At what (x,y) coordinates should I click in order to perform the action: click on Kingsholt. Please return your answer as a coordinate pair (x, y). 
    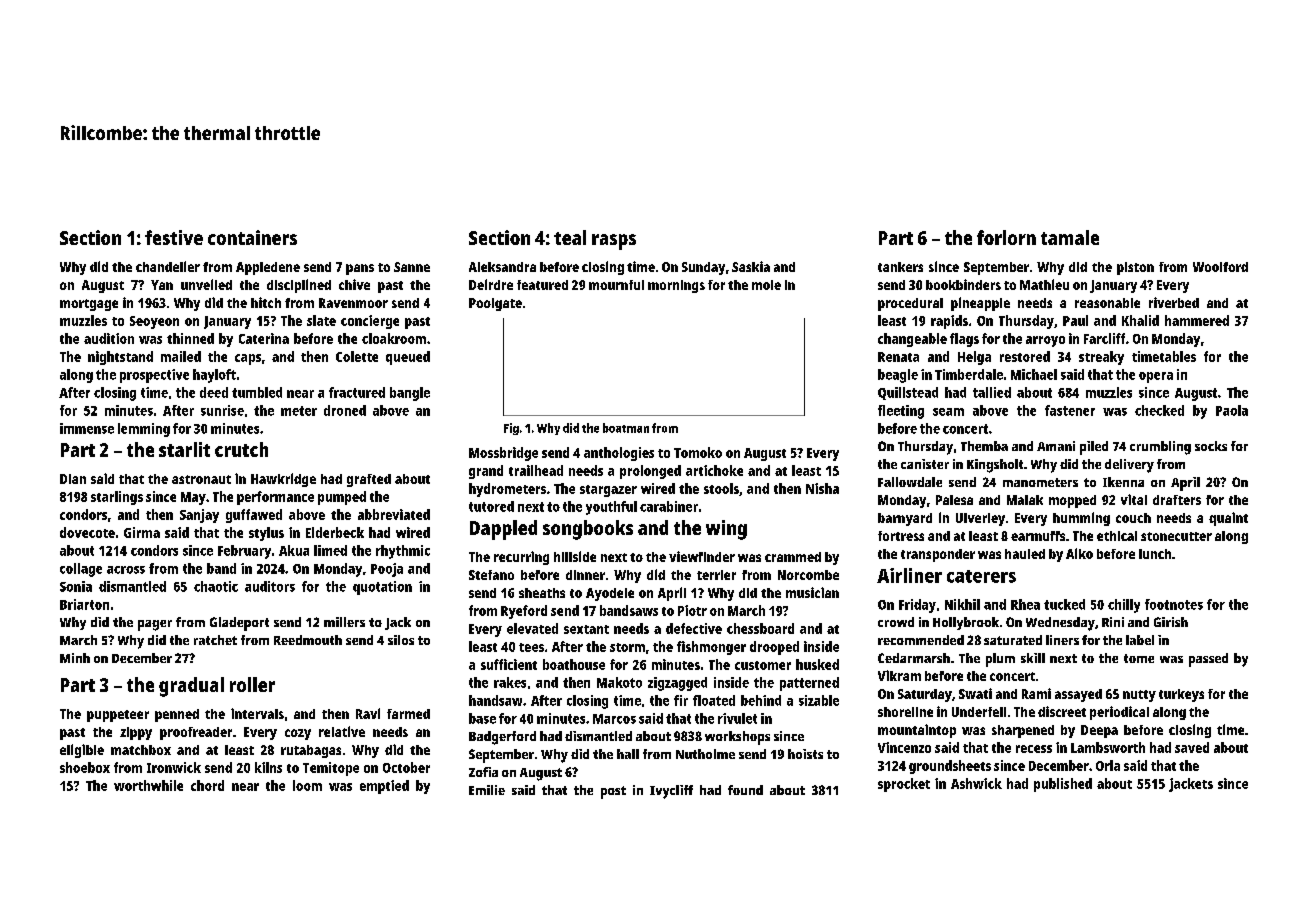
    Looking at the image, I should click on (995, 466).
